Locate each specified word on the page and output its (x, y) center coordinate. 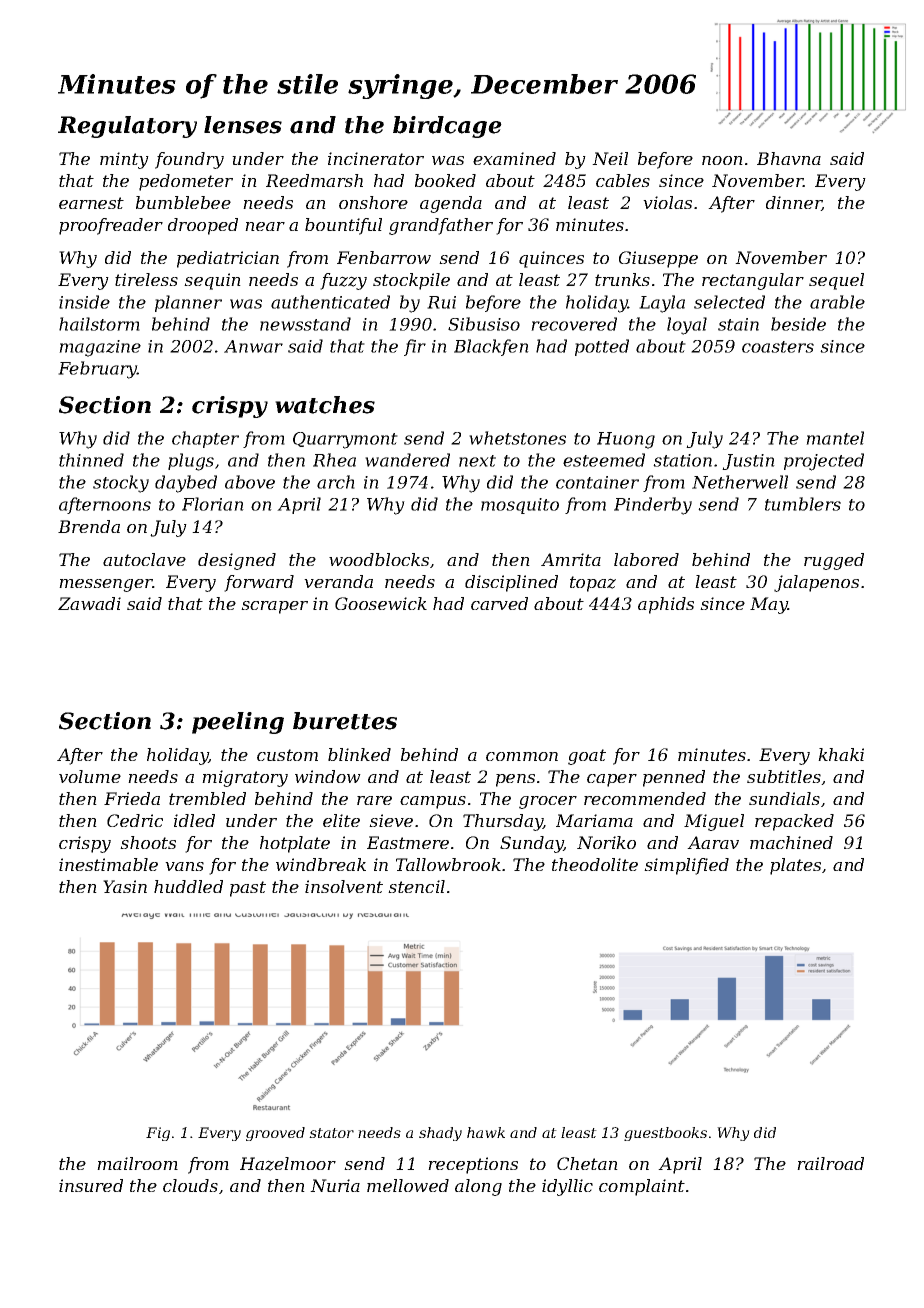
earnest (91, 203)
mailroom (137, 1163)
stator (331, 1133)
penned (674, 778)
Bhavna (789, 158)
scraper (274, 607)
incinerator (376, 158)
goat (587, 757)
